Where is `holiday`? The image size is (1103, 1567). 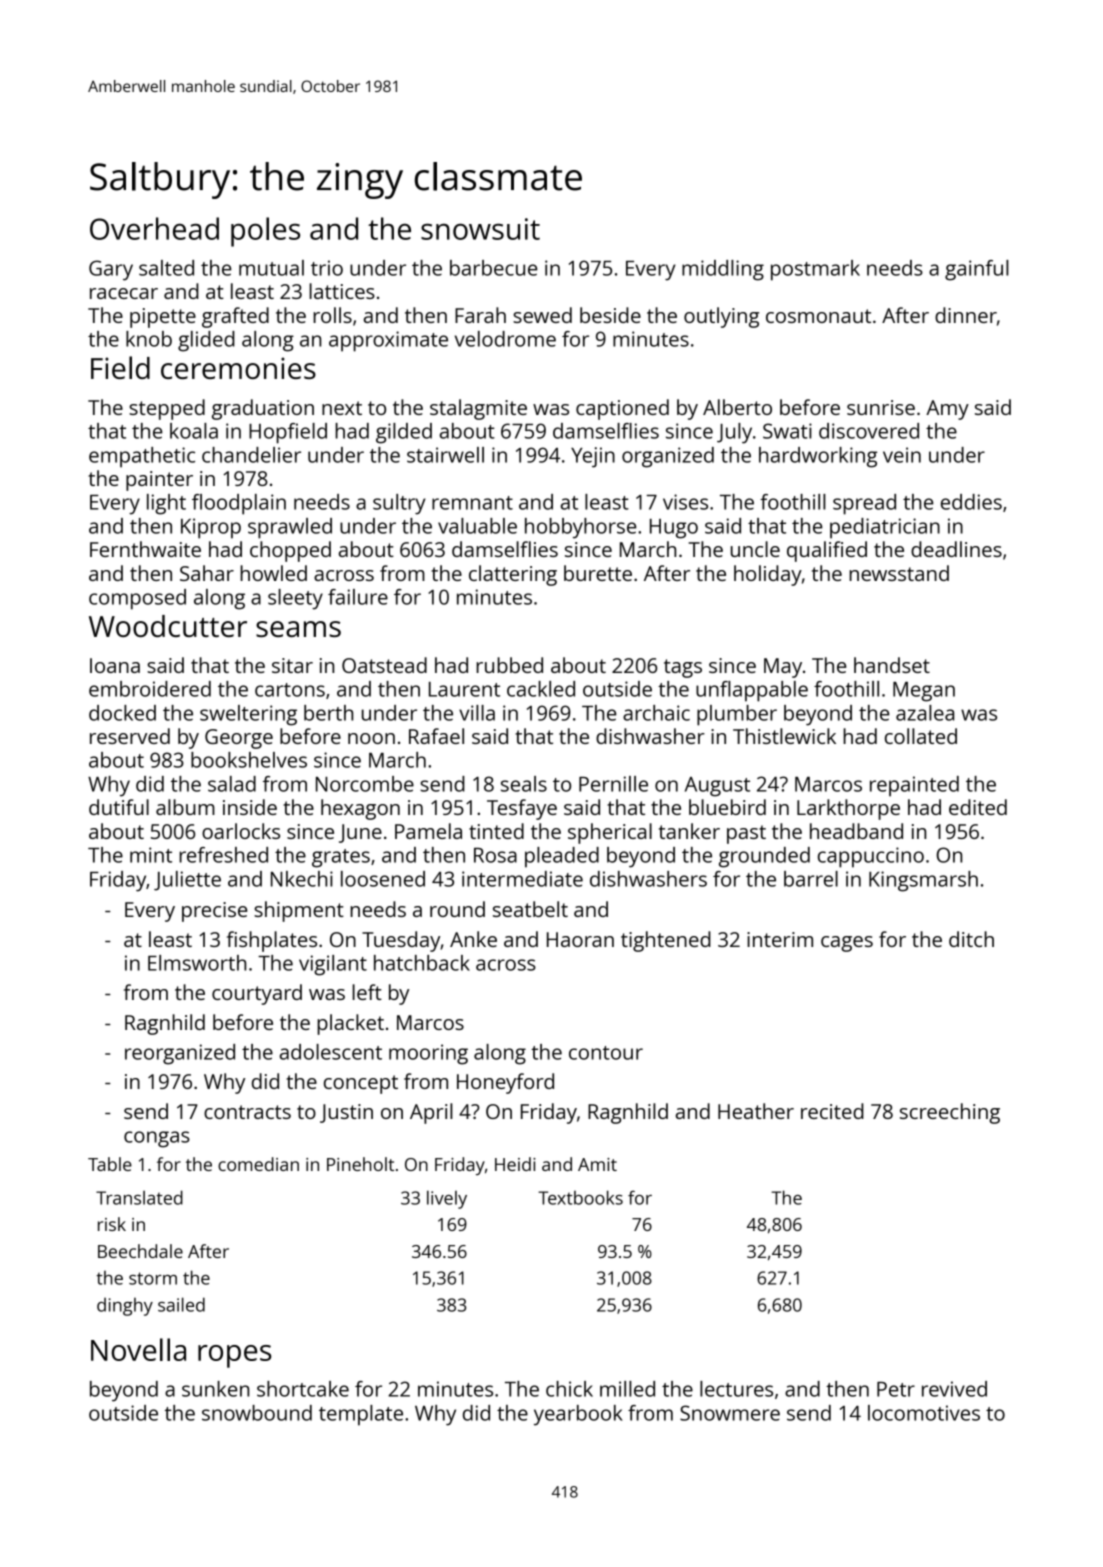 holiday is located at coordinates (768, 575).
